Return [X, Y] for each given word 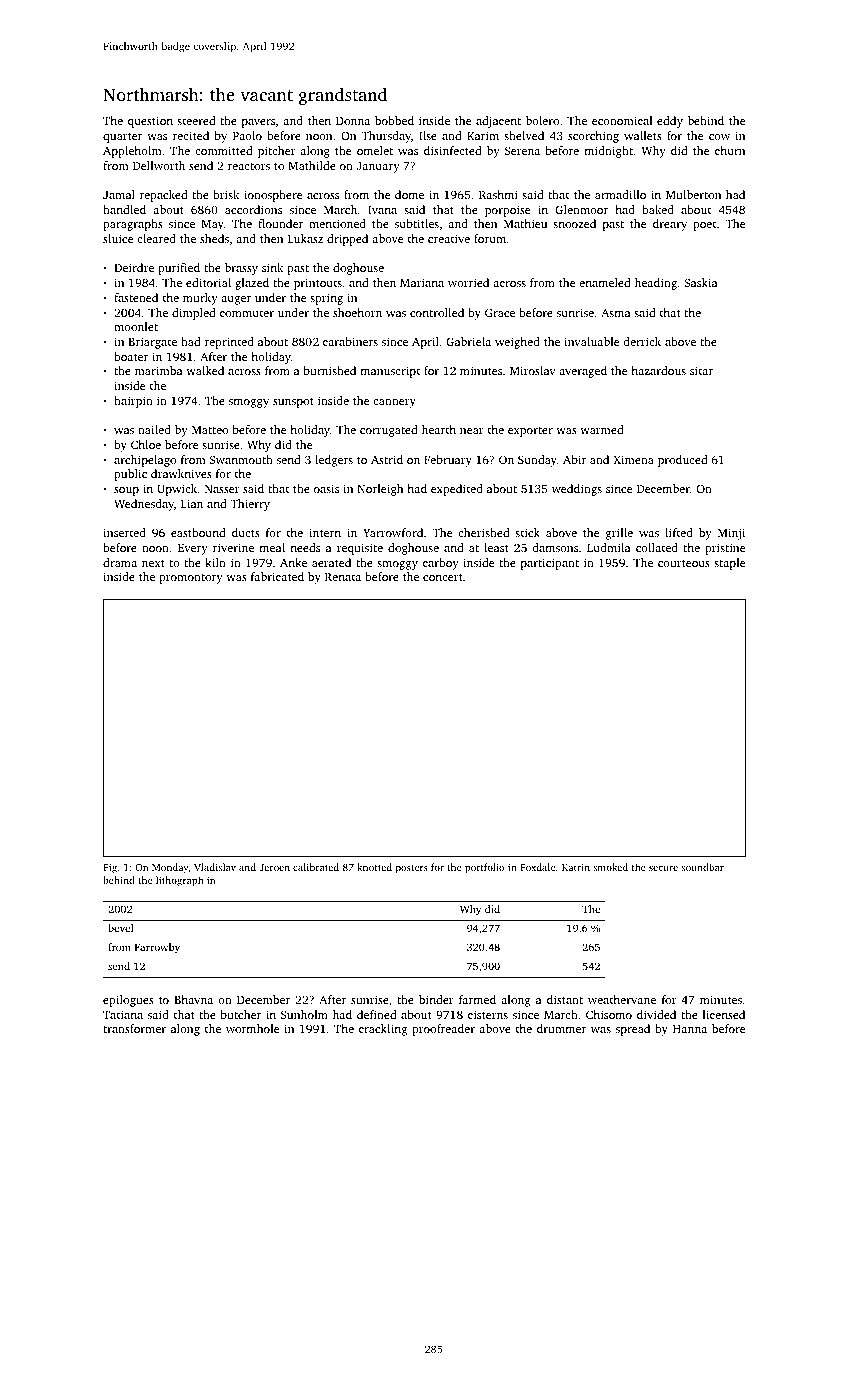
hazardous [658, 370]
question [150, 122]
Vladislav [215, 867]
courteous [684, 563]
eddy [670, 122]
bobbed [394, 120]
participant [550, 564]
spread [633, 1030]
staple [729, 564]
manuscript [390, 372]
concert [443, 577]
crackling [383, 1030]
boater [131, 356]
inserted [124, 532]
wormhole [252, 1028]
